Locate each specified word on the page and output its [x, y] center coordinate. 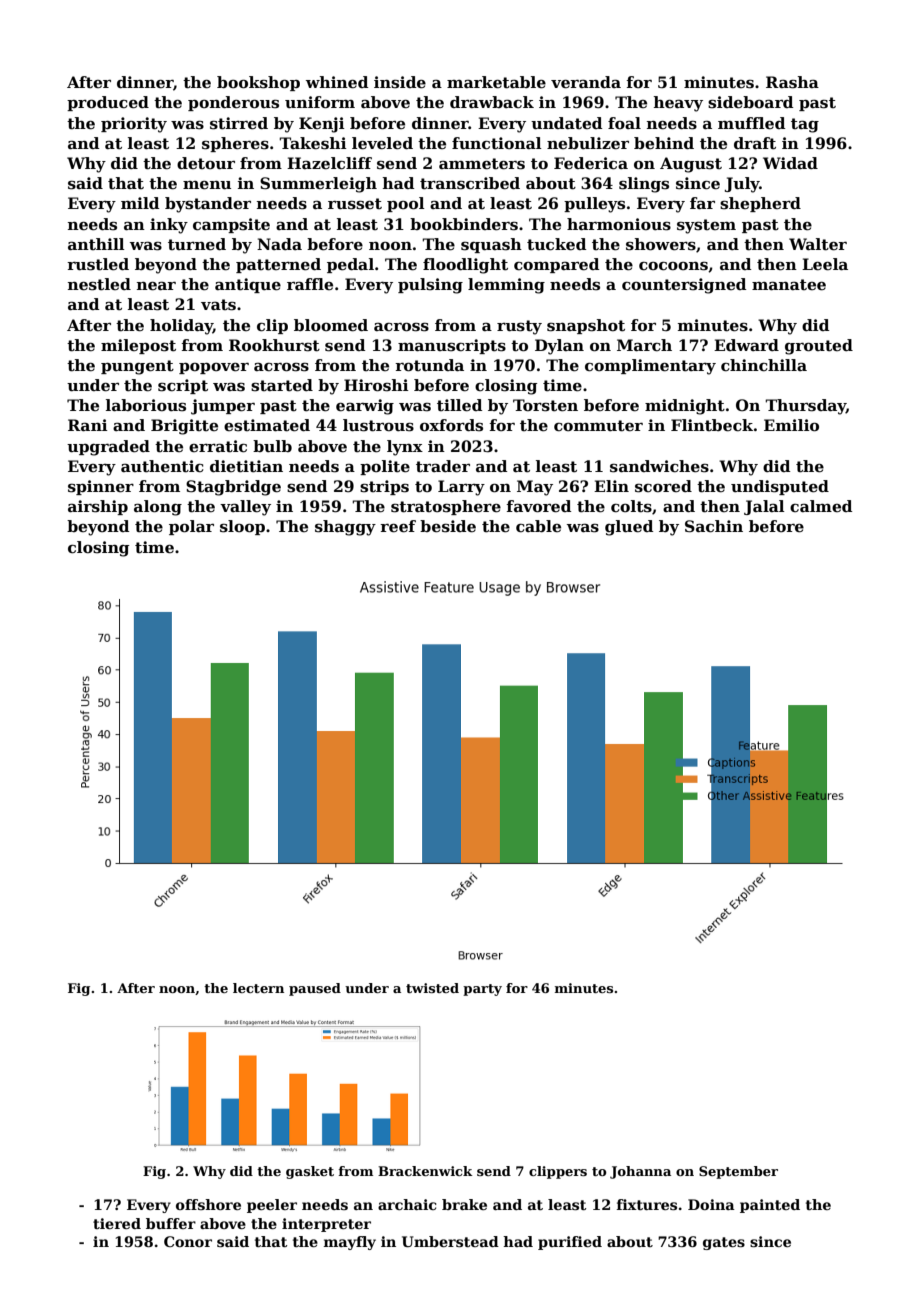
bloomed [331, 325]
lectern [258, 988]
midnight [685, 407]
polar [191, 527]
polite [385, 467]
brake [464, 1204]
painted [770, 1206]
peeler [272, 1206]
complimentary [650, 367]
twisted [432, 988]
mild [140, 203]
